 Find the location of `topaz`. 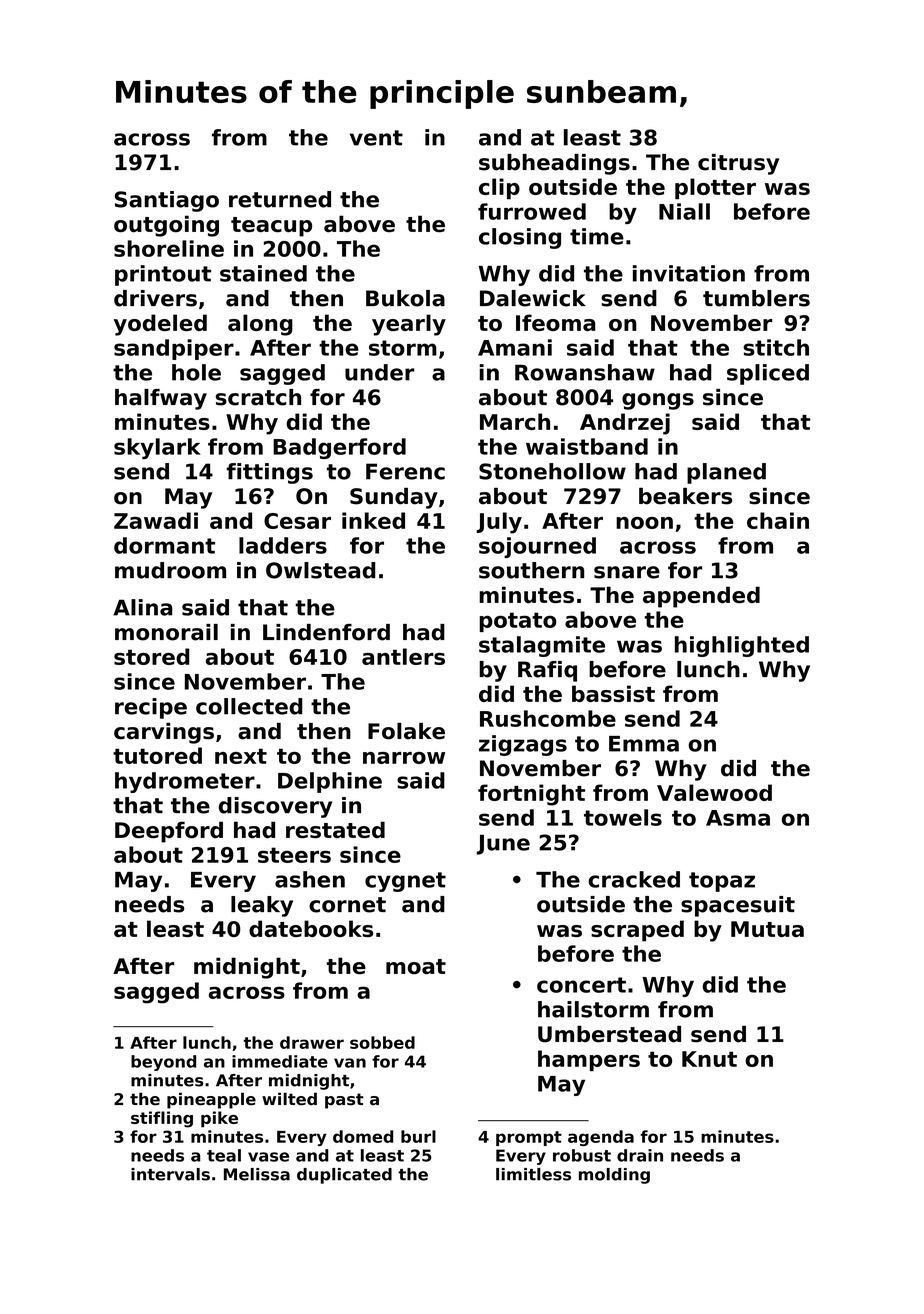

topaz is located at coordinates (722, 882).
